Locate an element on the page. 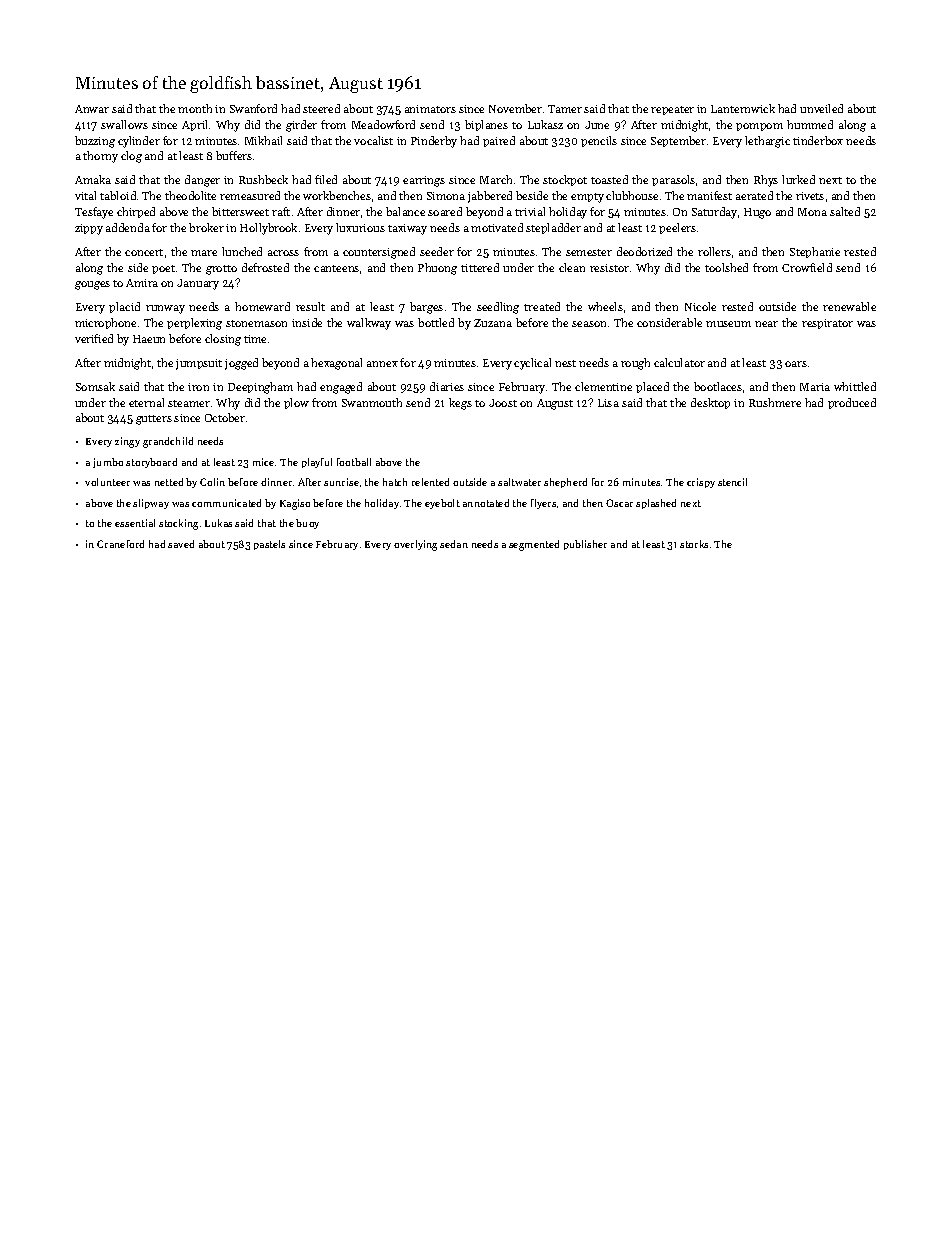  overlying is located at coordinates (415, 545).
